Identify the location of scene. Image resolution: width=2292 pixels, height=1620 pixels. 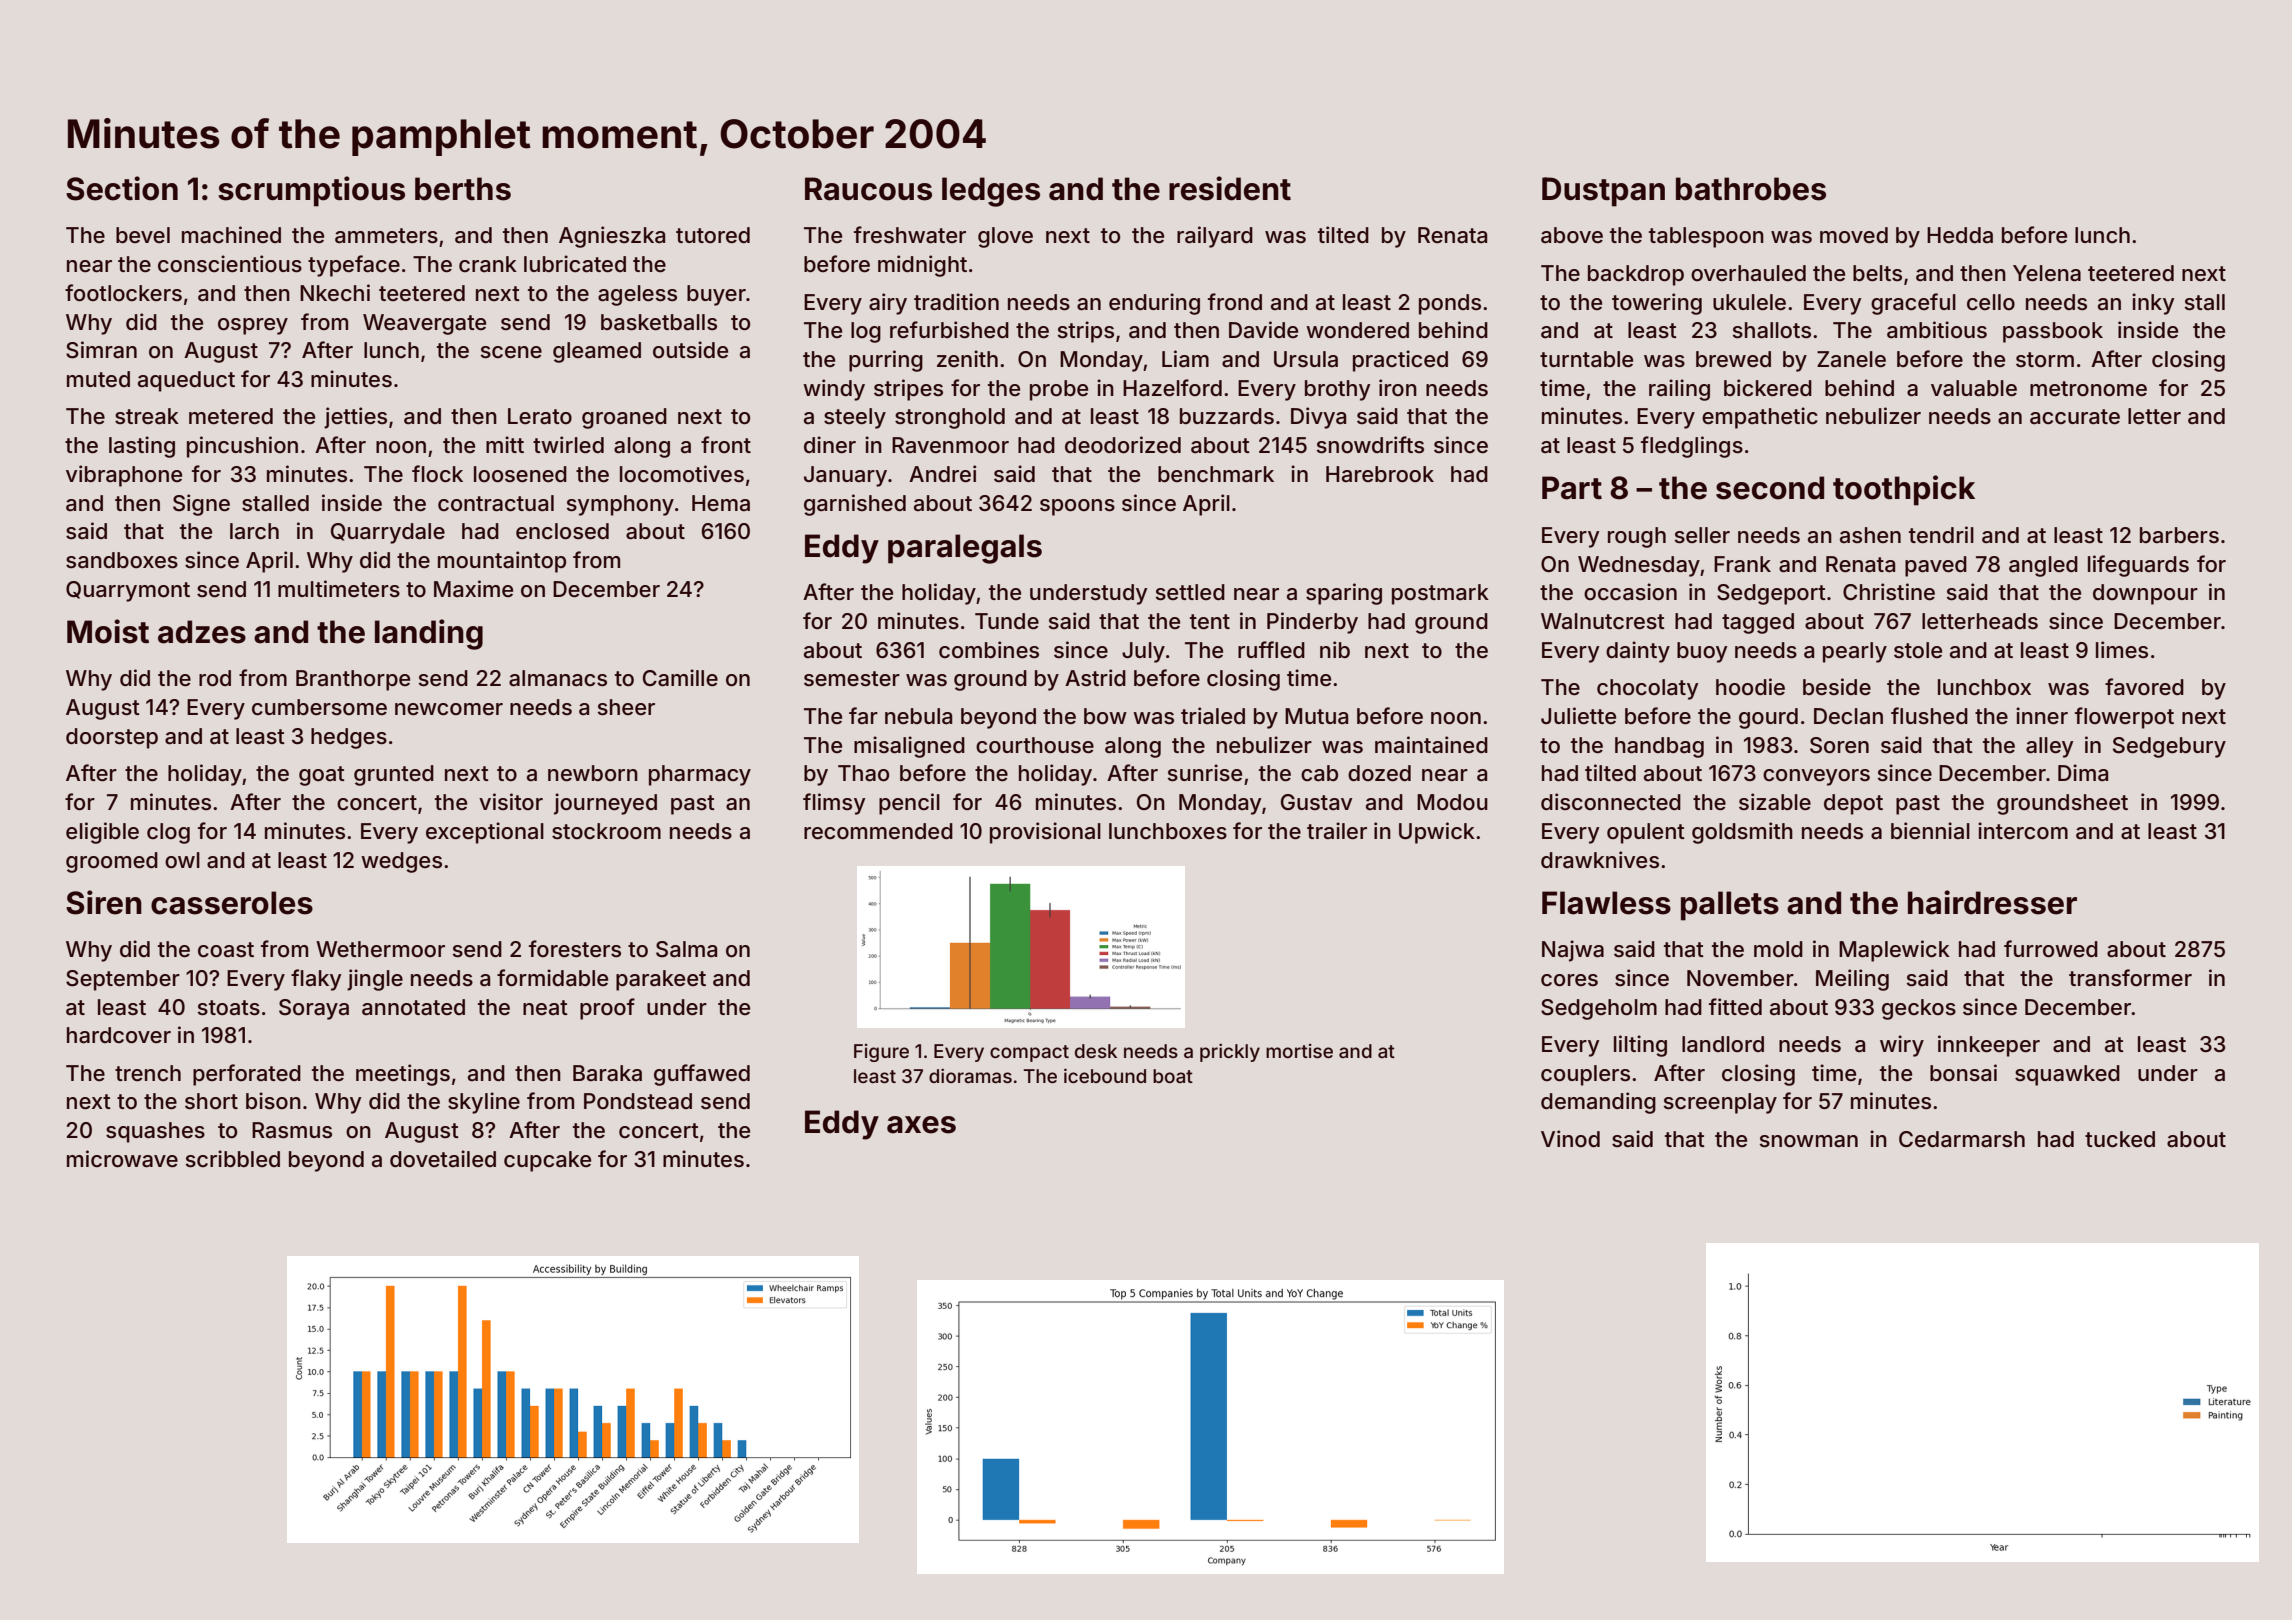
(511, 352).
